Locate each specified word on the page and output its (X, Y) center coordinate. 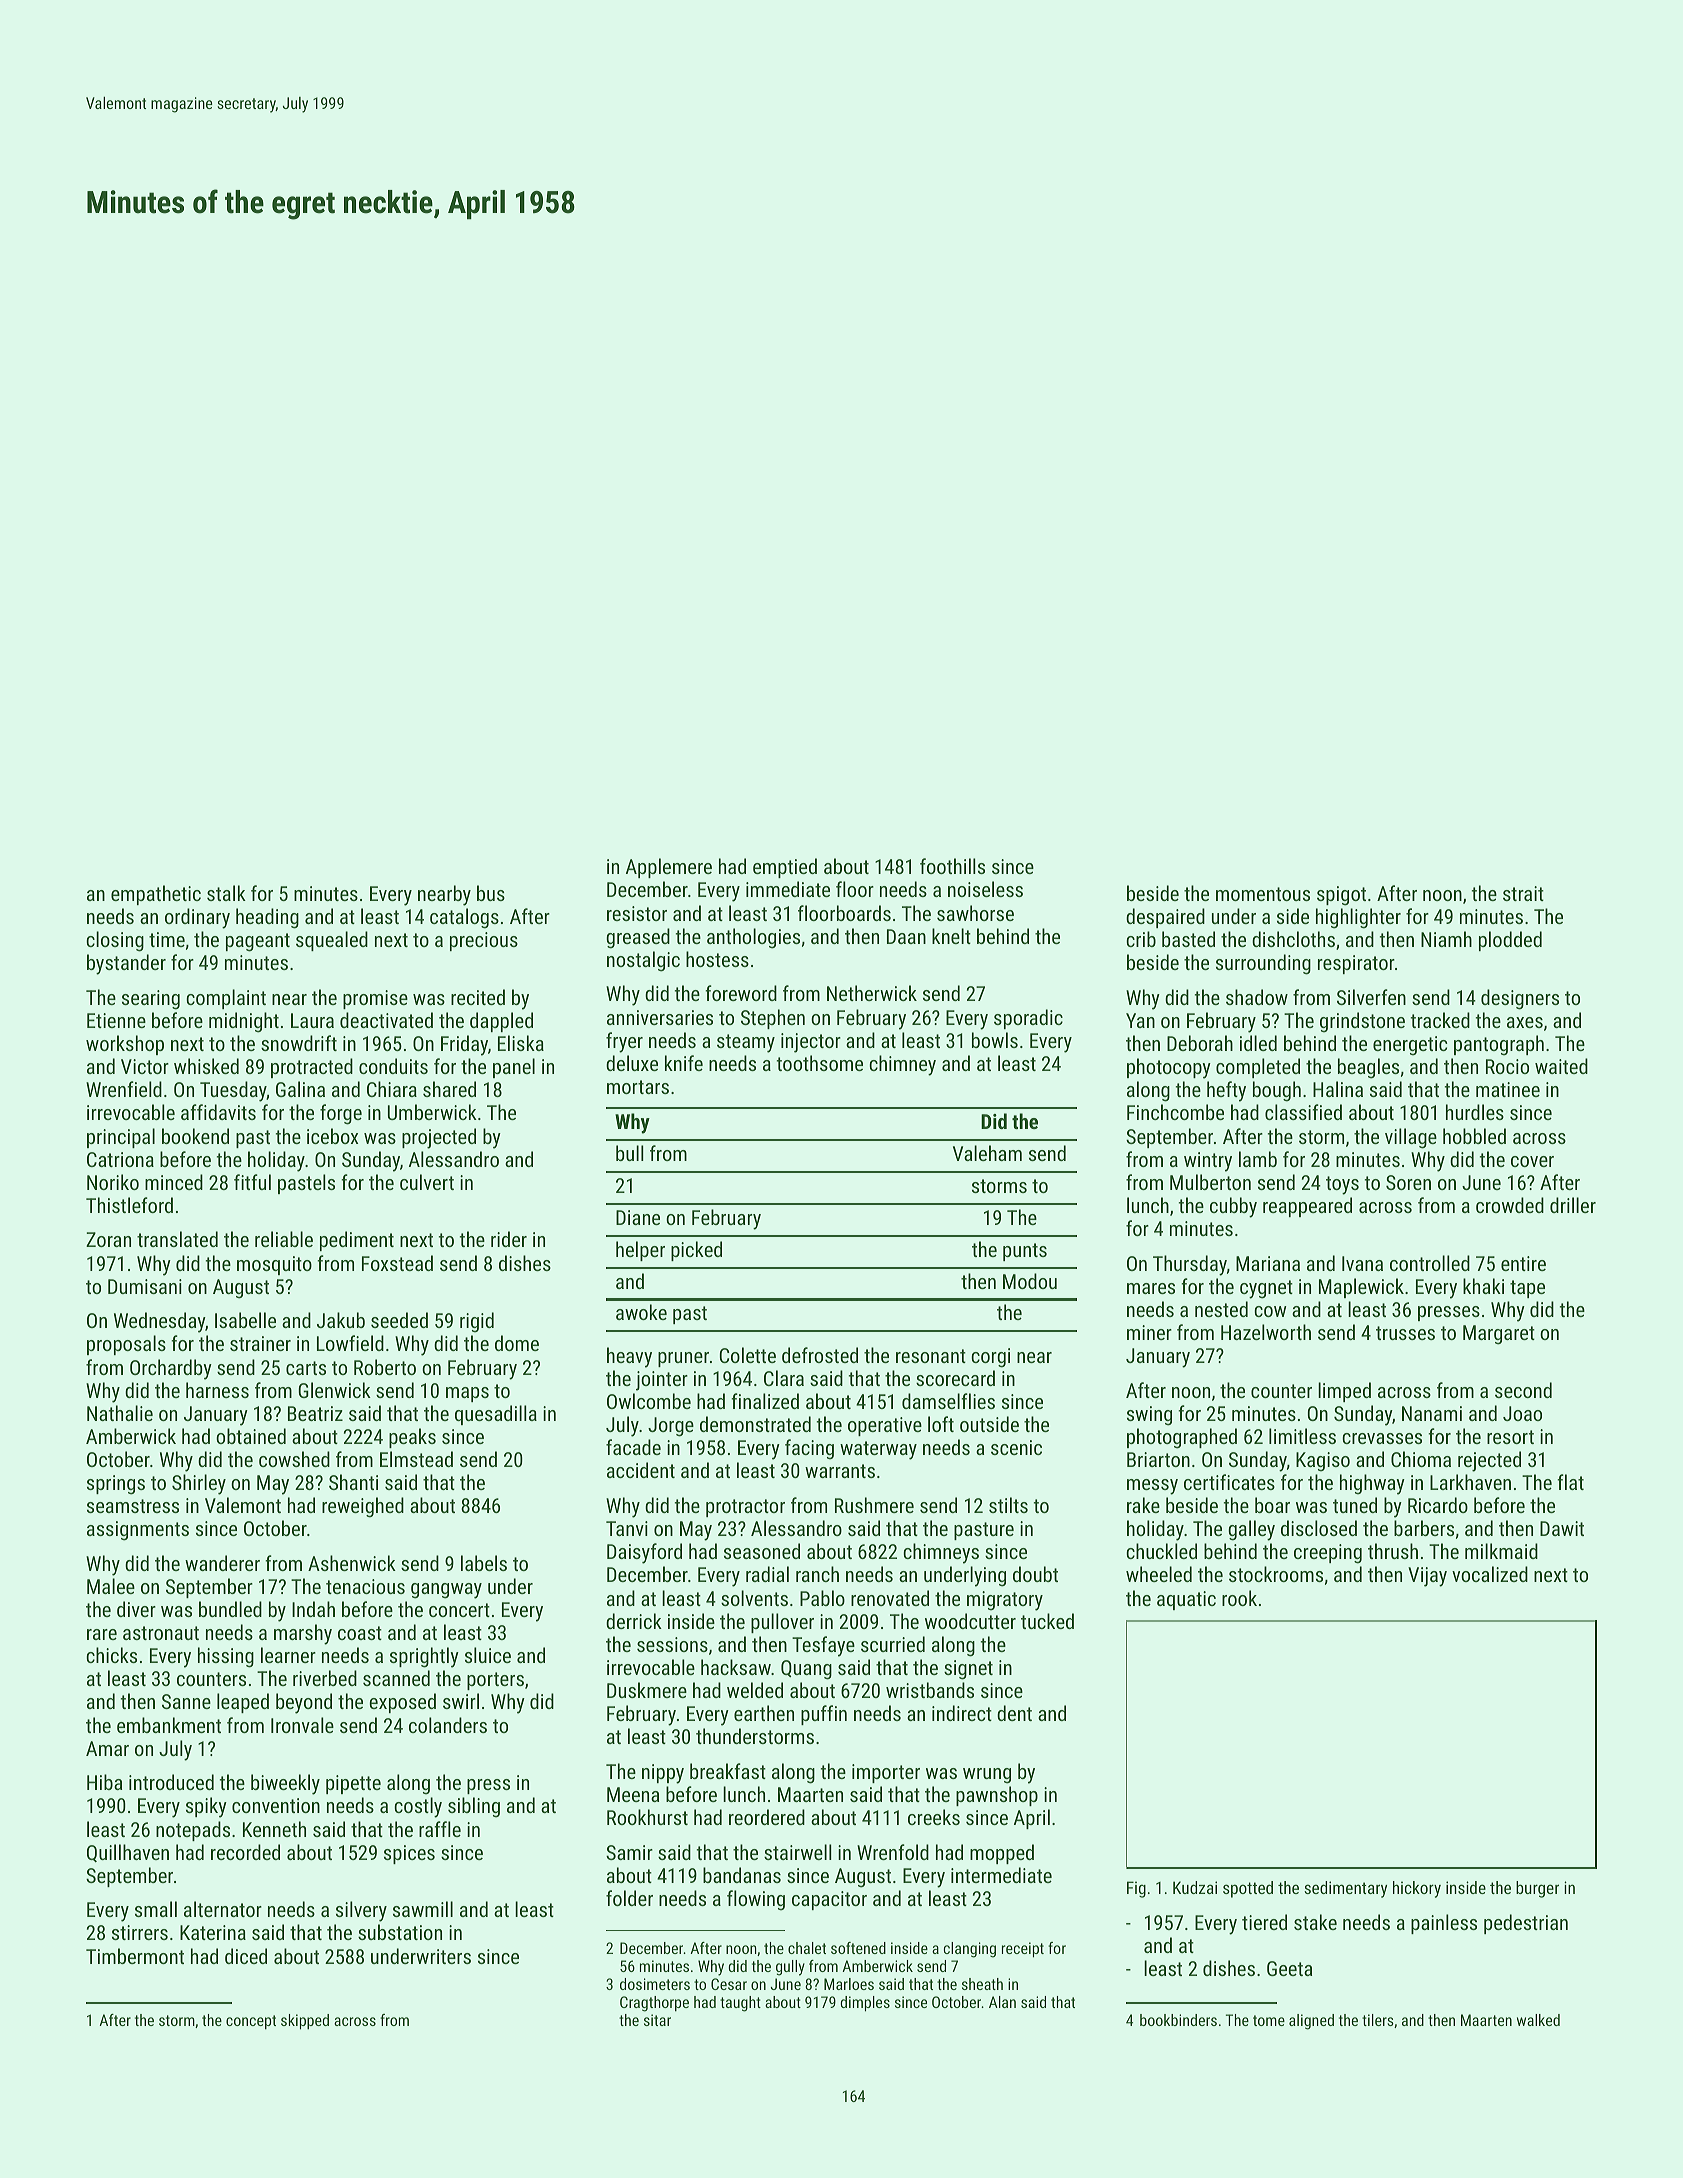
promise (375, 999)
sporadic (1028, 1019)
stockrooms (1276, 1574)
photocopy (1169, 1068)
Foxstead (397, 1263)
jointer (662, 1381)
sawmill (423, 1909)
